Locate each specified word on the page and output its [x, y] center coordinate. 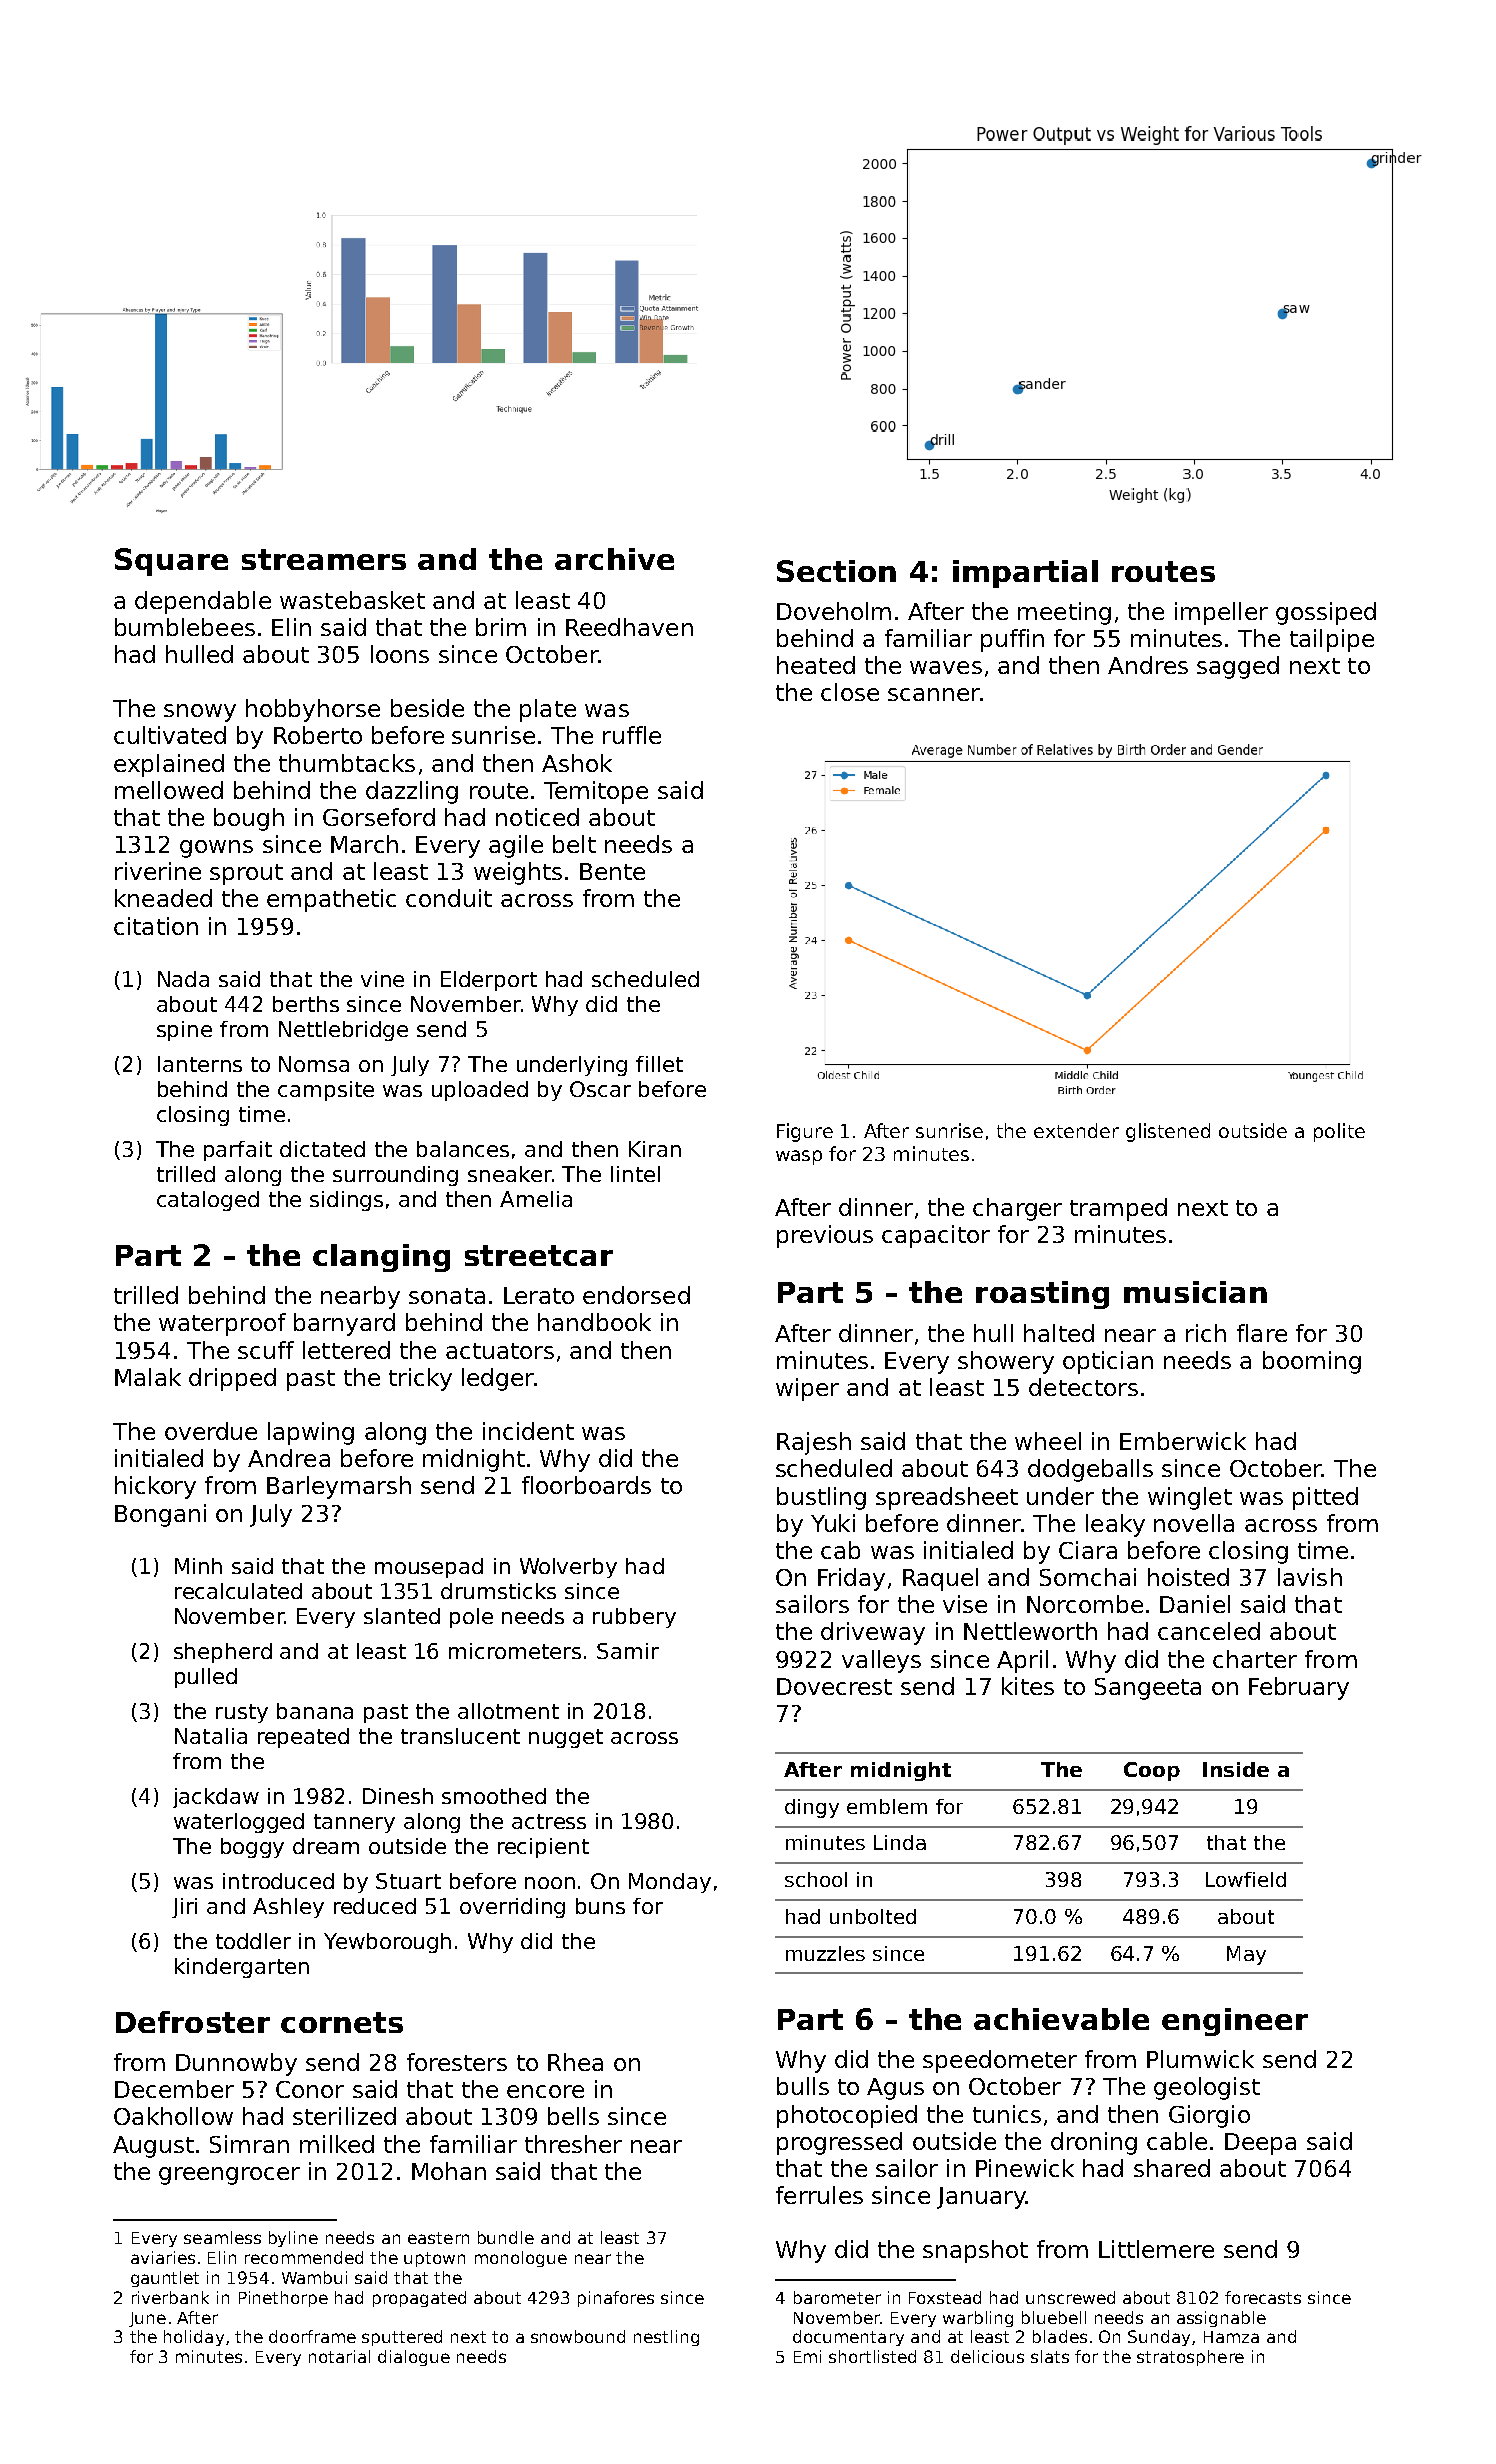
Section [836, 571]
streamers [324, 559]
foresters [457, 2062]
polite [1339, 1132]
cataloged [208, 1201]
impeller [1221, 613]
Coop [1152, 1771]
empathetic [331, 900]
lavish [1310, 1577]
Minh [198, 1566]
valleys [881, 1661]
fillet [659, 1064]
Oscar [600, 1089]
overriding [512, 1908]
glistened [1168, 1132]
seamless [222, 2237]
